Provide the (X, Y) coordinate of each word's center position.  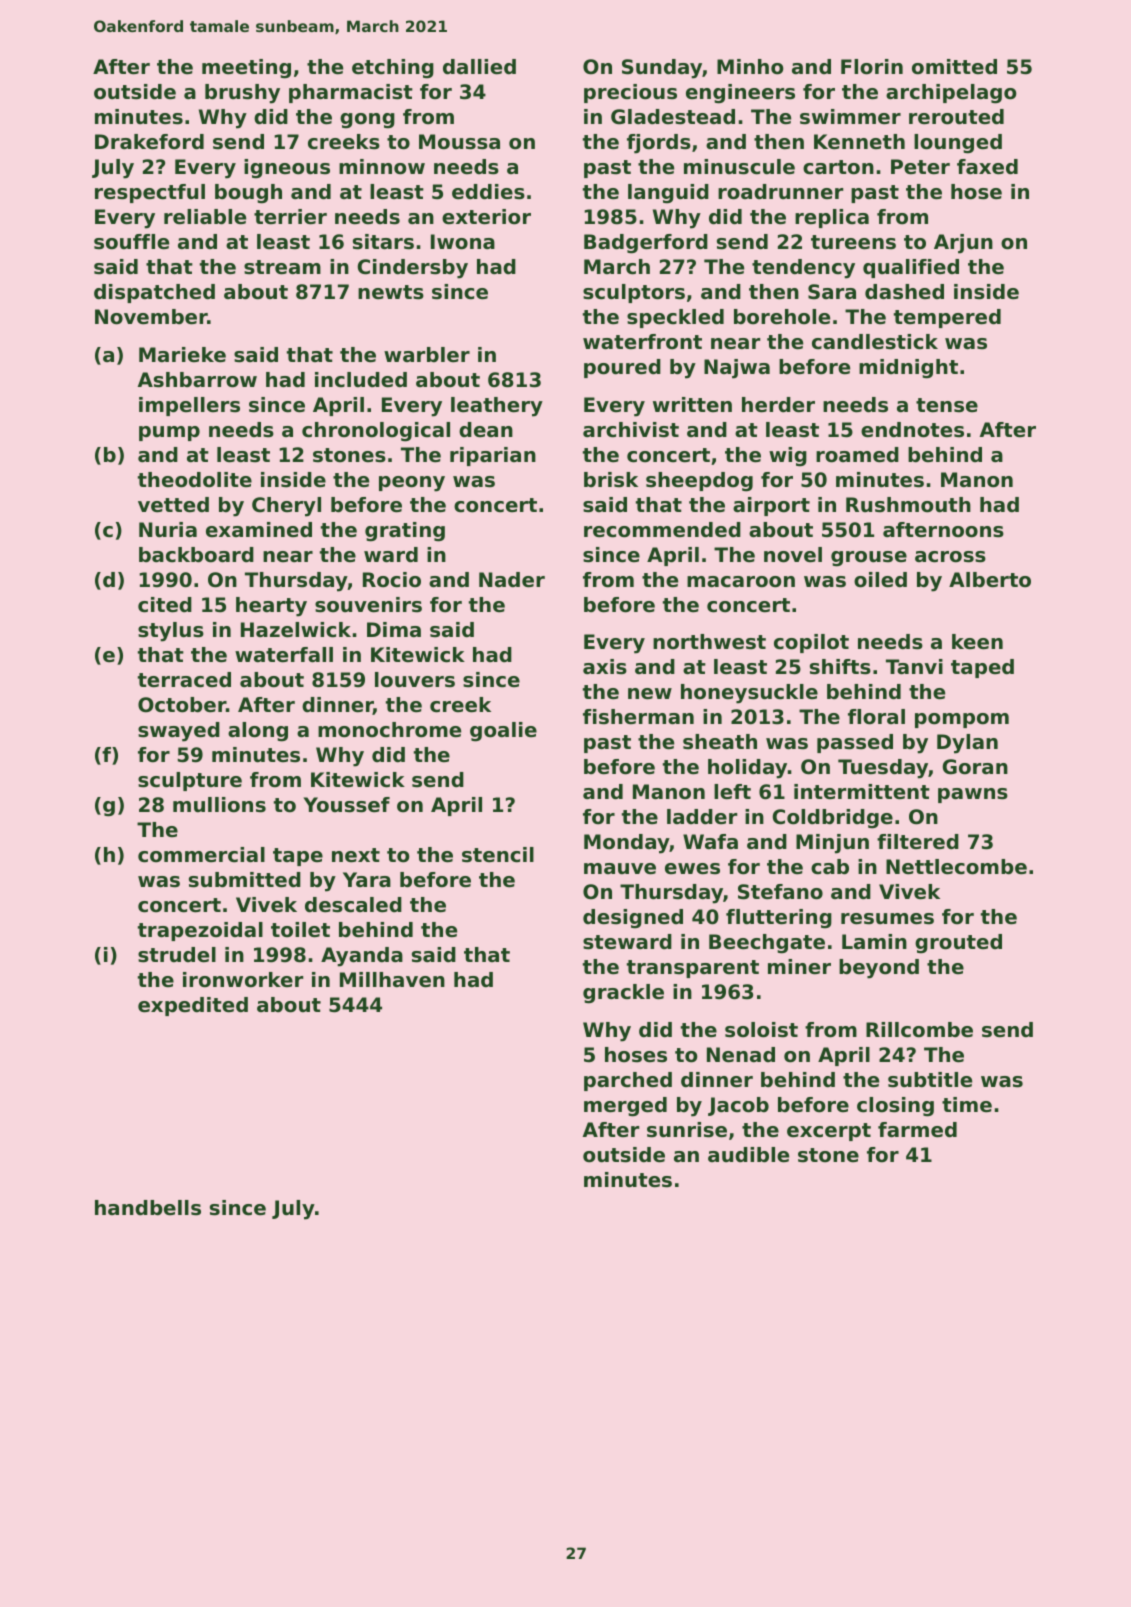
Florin (872, 67)
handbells (148, 1208)
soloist (761, 1030)
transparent (693, 969)
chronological (376, 432)
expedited (193, 1006)
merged (625, 1107)
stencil (498, 855)
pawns (973, 795)
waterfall (284, 655)
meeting (246, 69)
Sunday (662, 69)
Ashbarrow (197, 380)
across (950, 557)
